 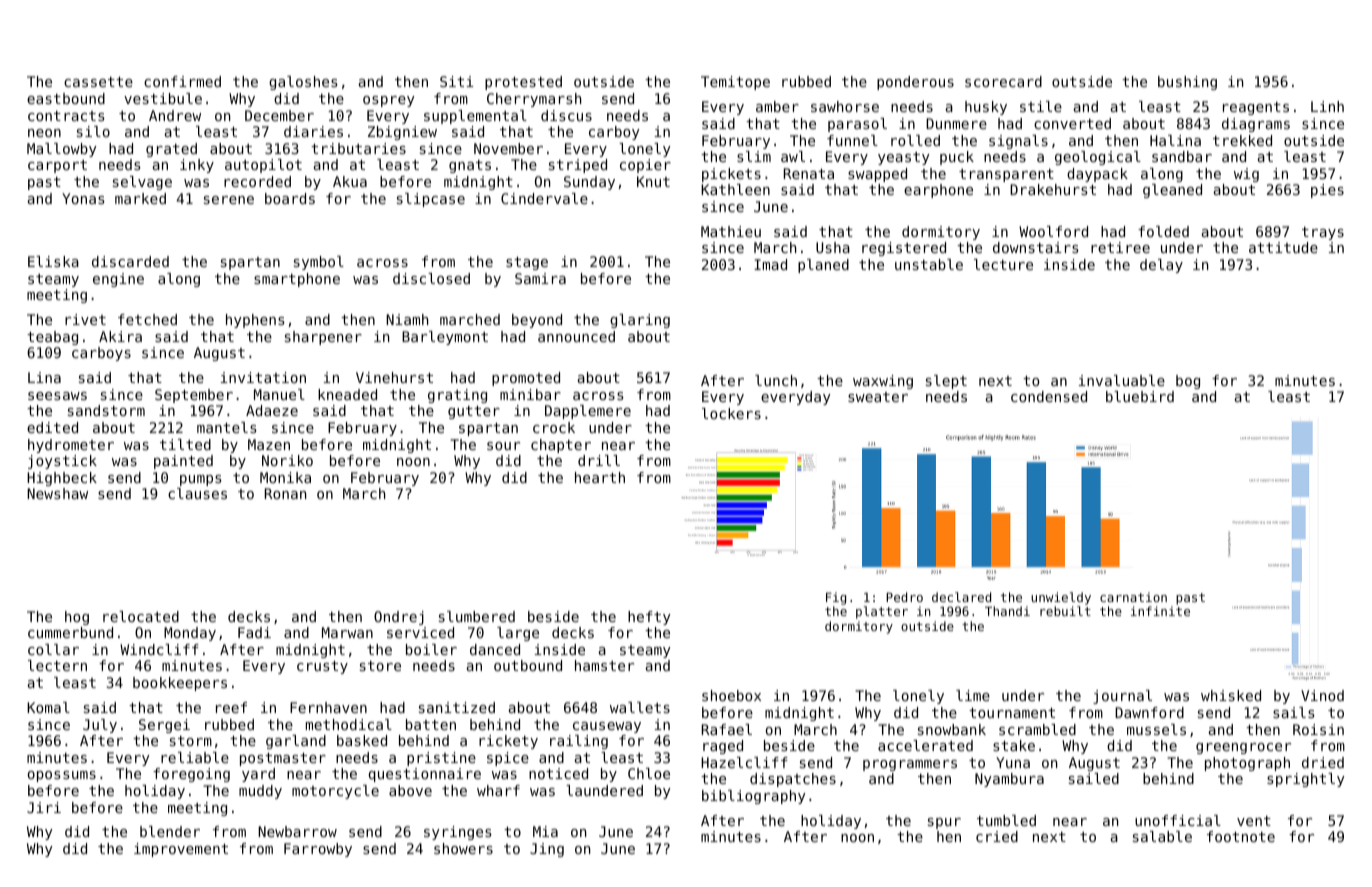 I want to click on lockers, so click(x=731, y=413).
